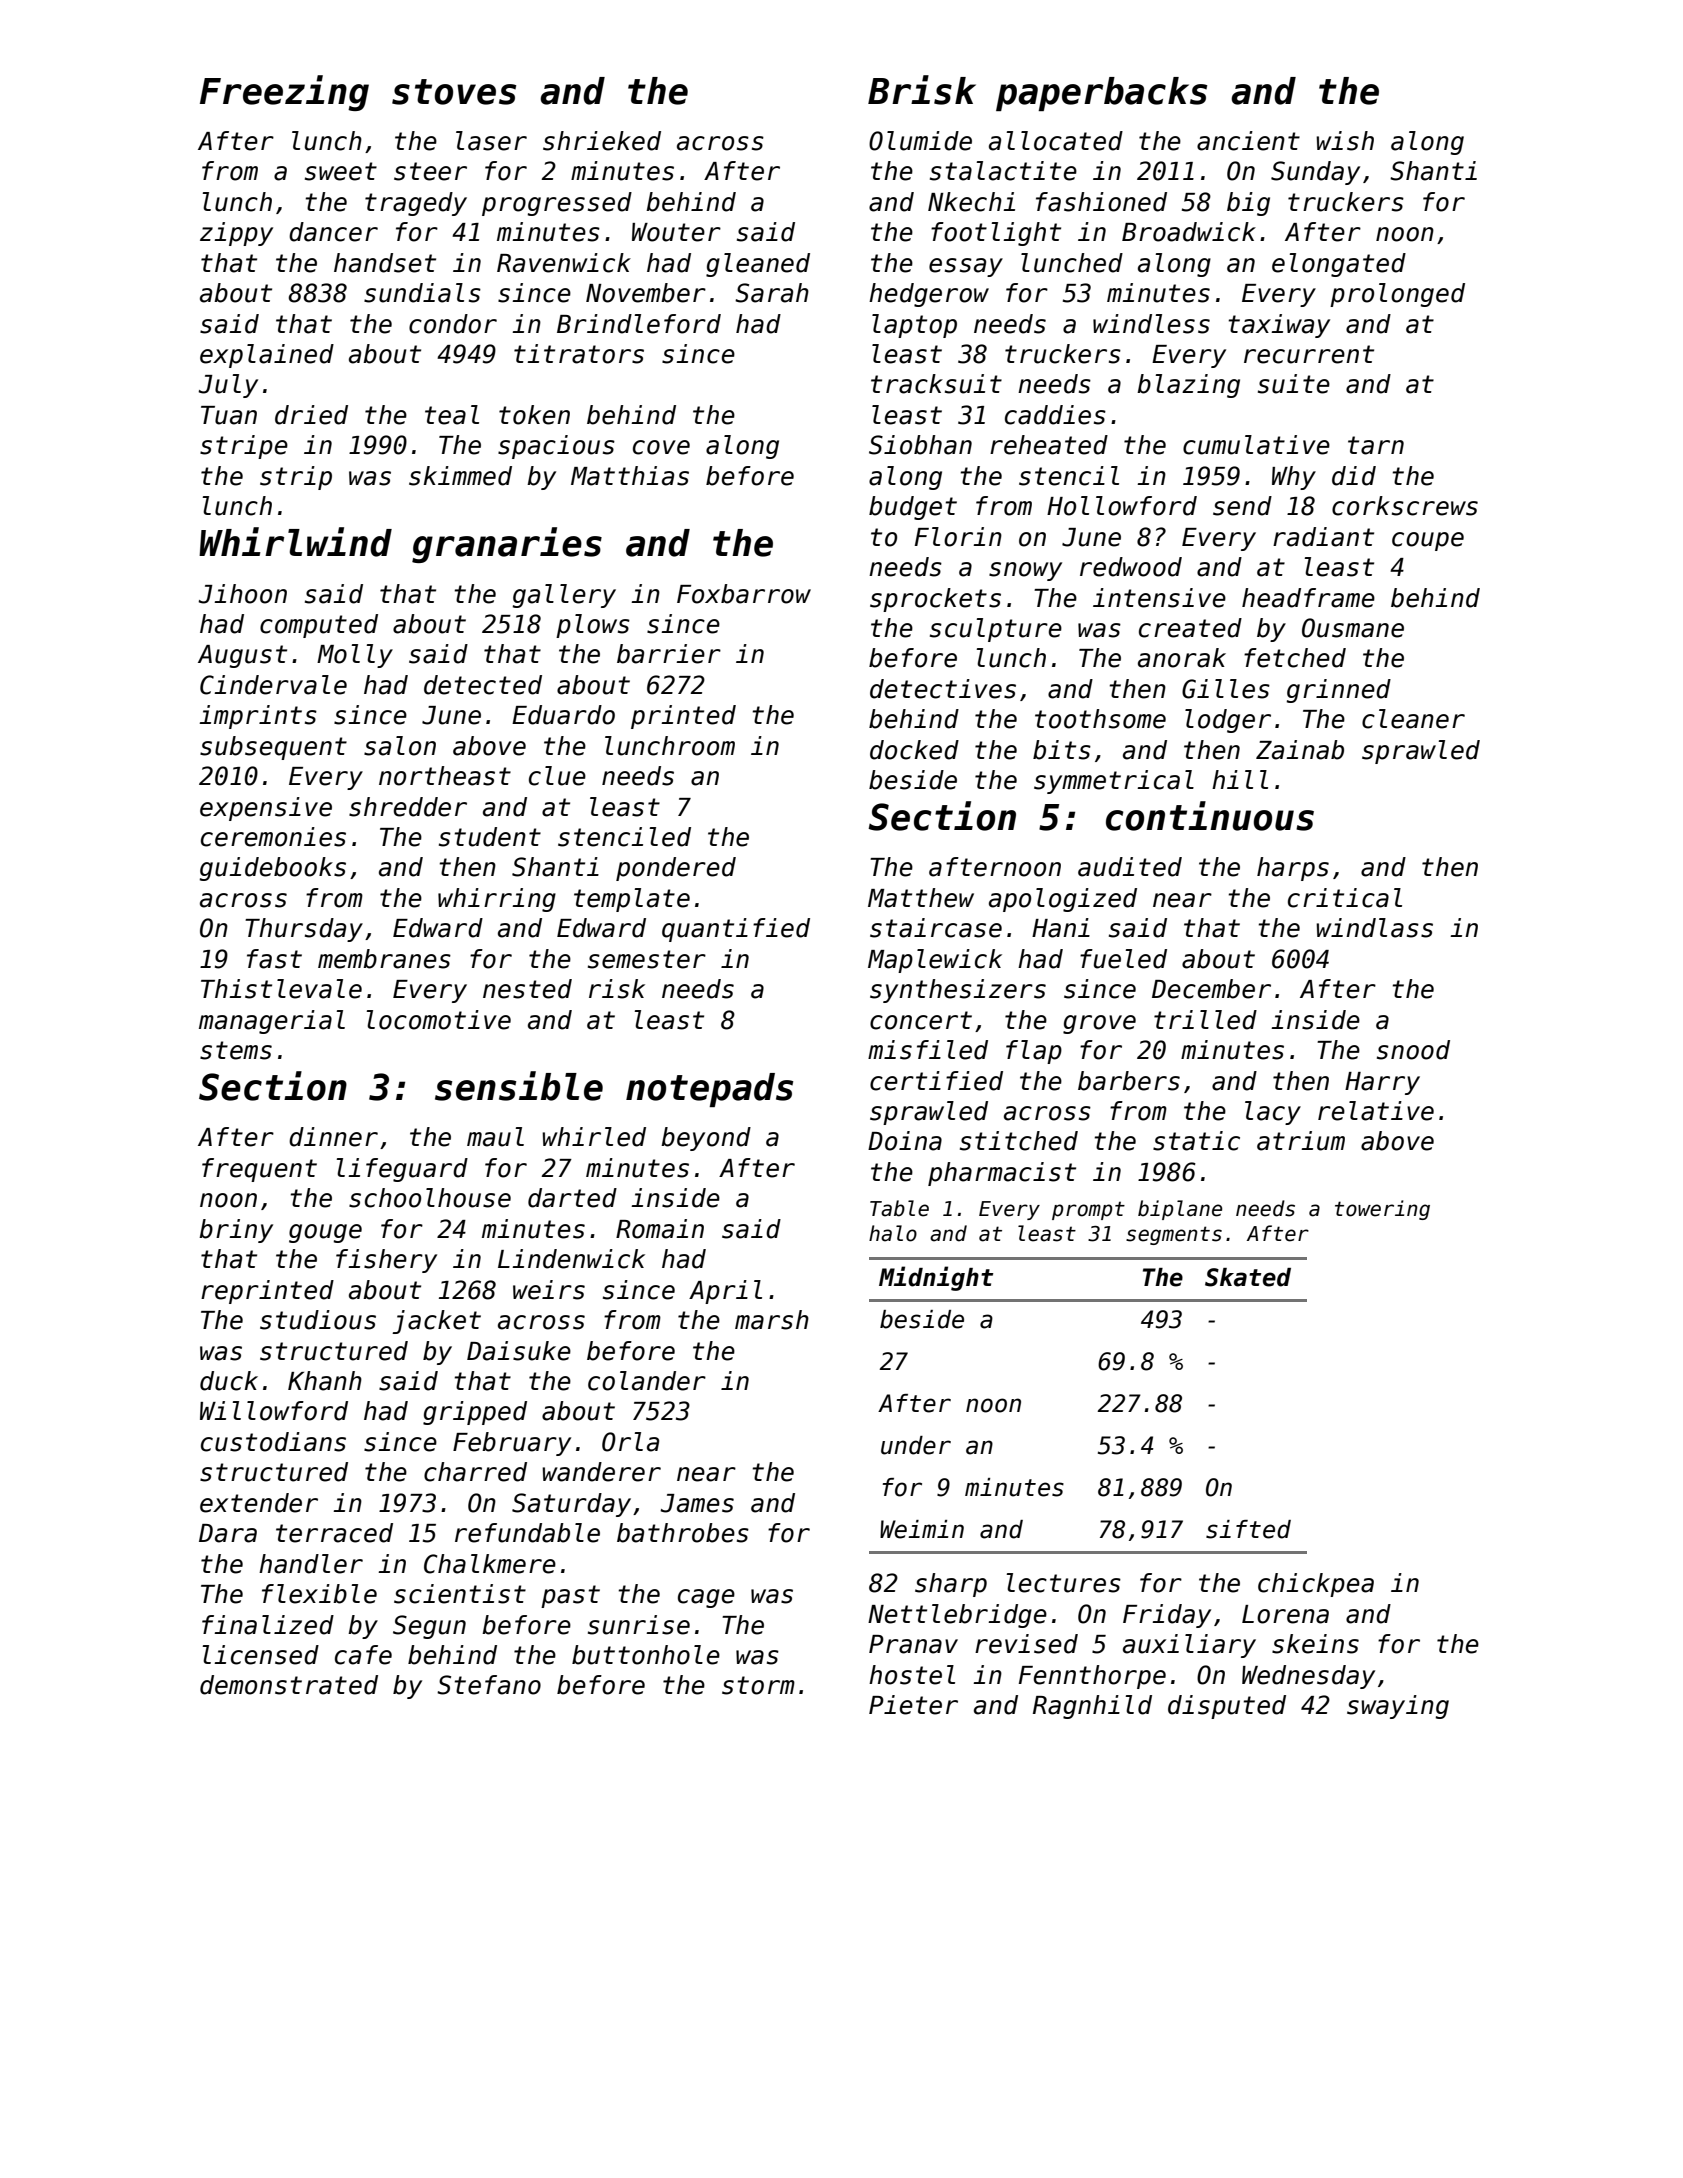 The height and width of the screenshot is (2178, 1683). What do you see at coordinates (236, 1231) in the screenshot?
I see `briny` at bounding box center [236, 1231].
